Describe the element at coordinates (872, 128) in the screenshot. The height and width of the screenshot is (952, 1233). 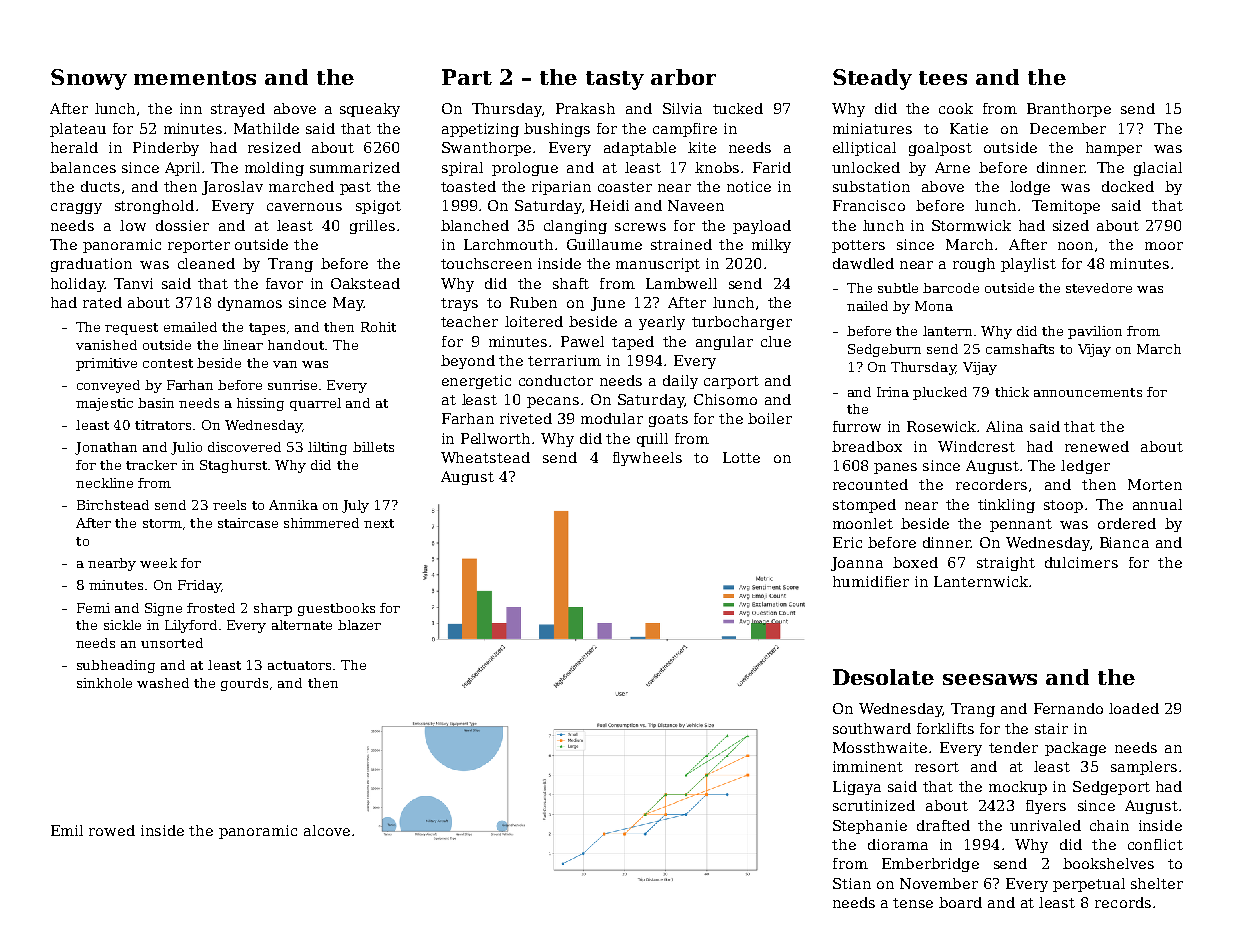
I see `miniatures` at that location.
